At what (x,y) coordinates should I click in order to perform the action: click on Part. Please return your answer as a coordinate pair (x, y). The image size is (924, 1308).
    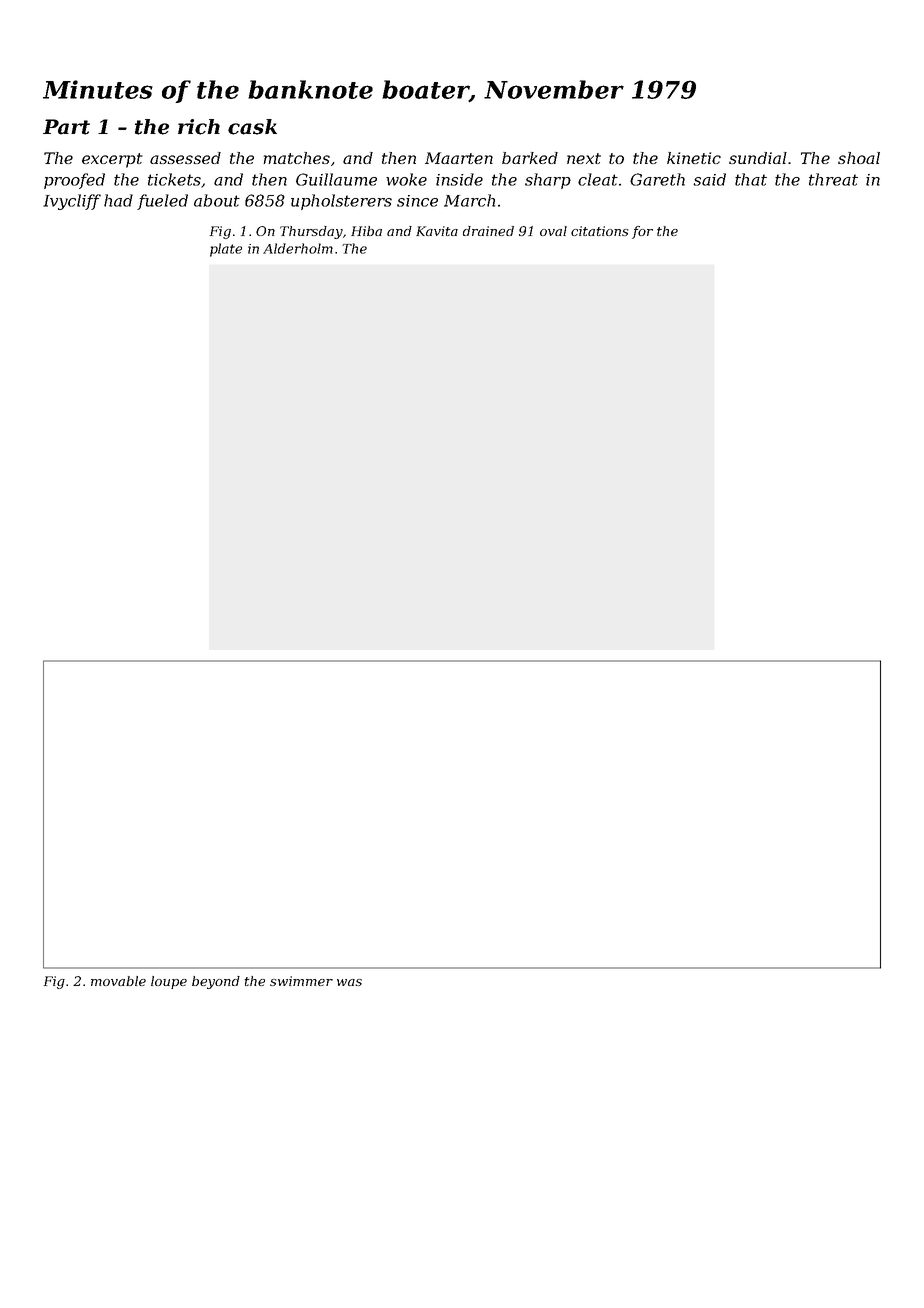
    Looking at the image, I should click on (66, 127).
